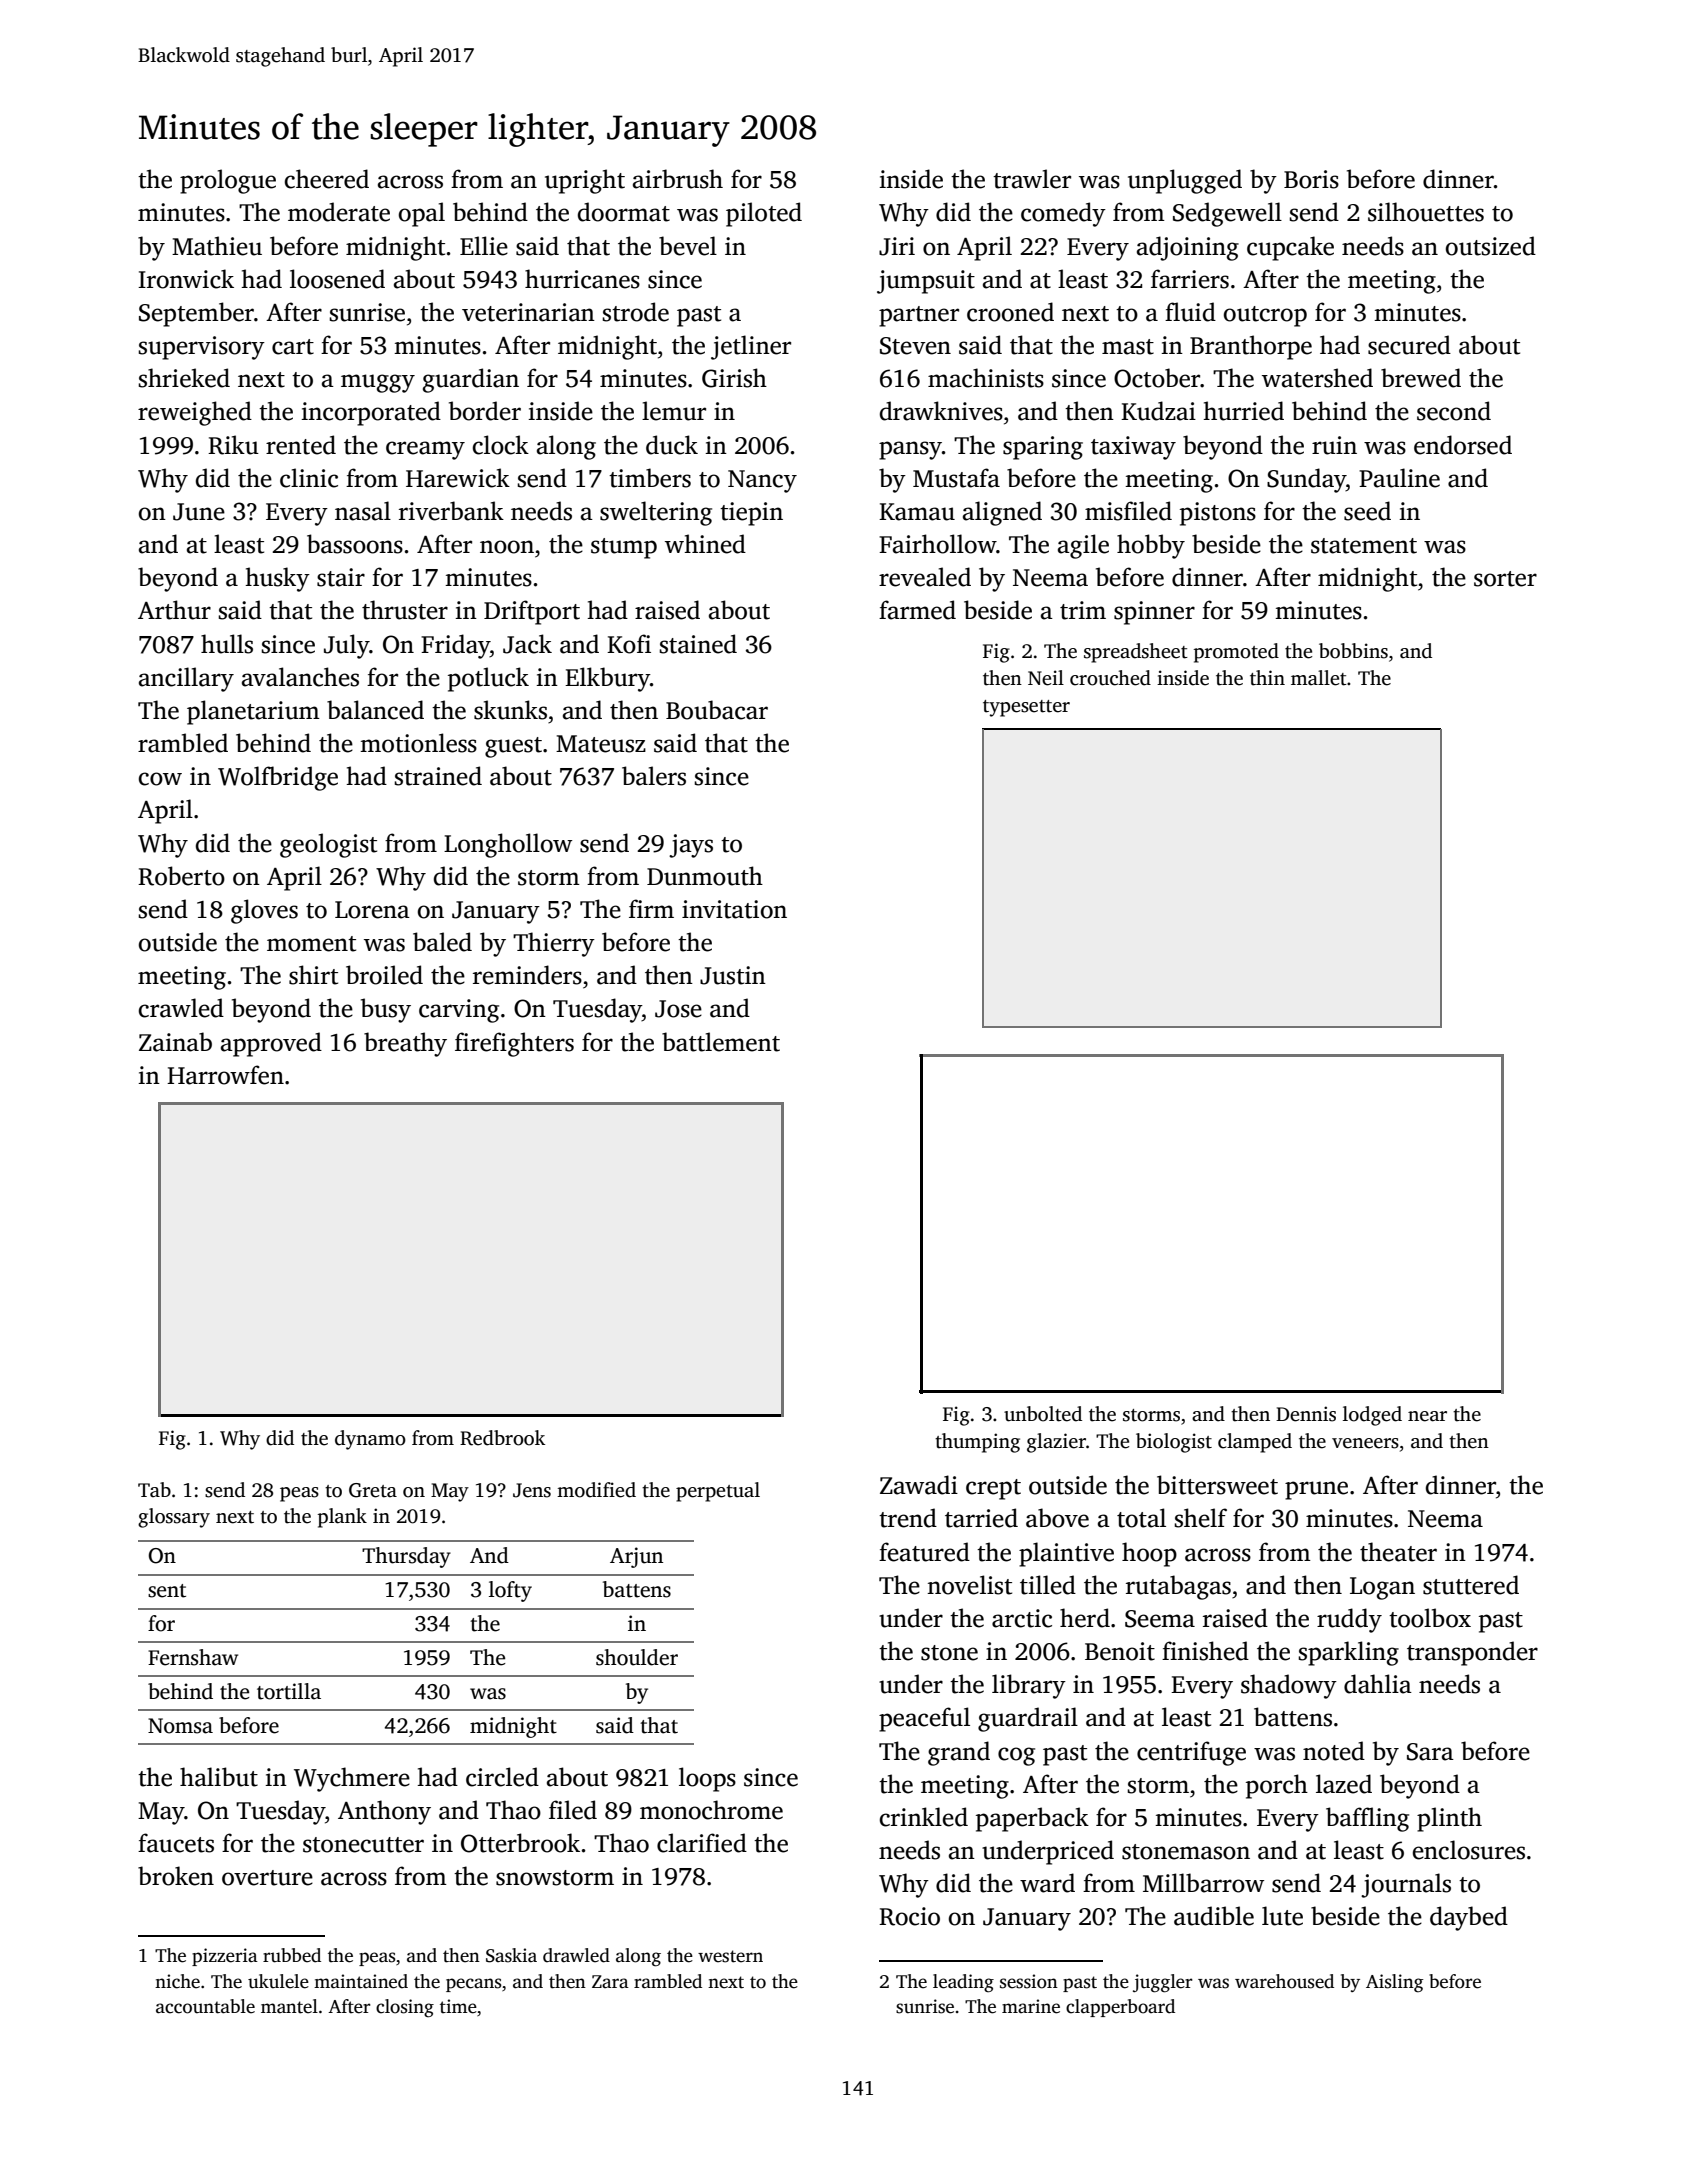 The width and height of the screenshot is (1683, 2178). Describe the element at coordinates (1031, 2006) in the screenshot. I see `marine` at that location.
